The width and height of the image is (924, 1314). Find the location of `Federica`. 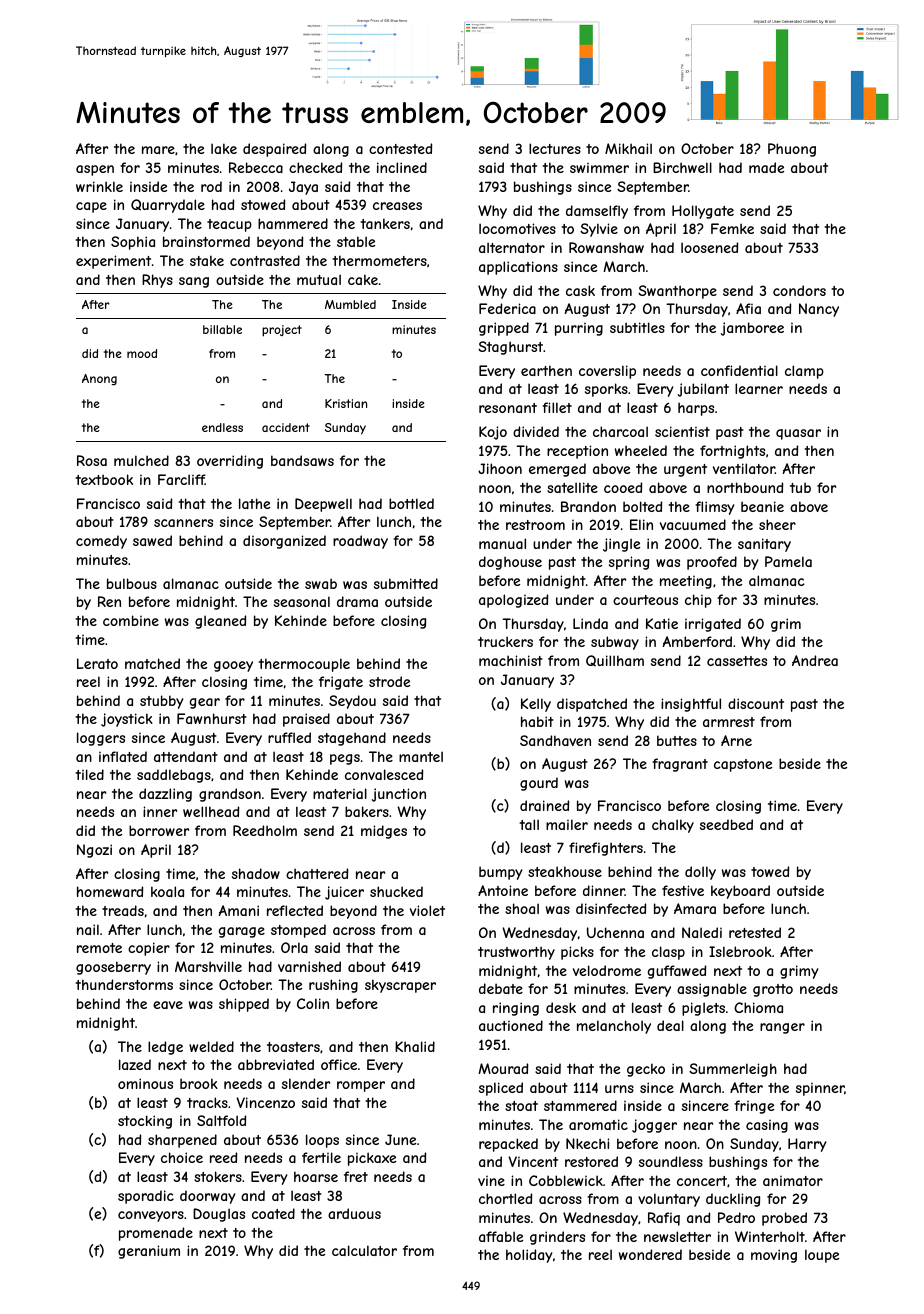

Federica is located at coordinates (507, 308).
